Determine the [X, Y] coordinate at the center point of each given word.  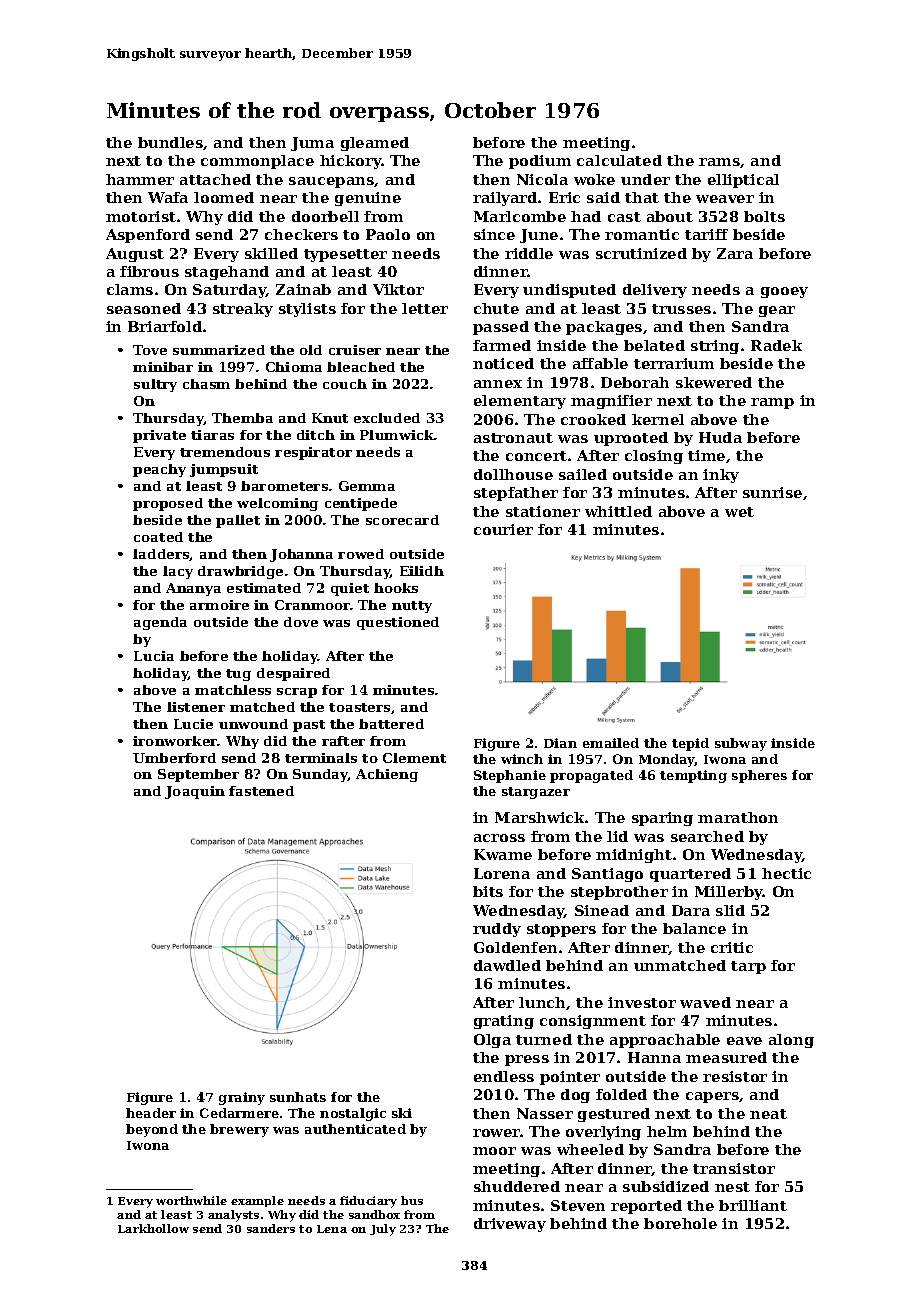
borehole [680, 1223]
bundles [170, 142]
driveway [510, 1225]
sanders [271, 1228]
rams [720, 163]
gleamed [375, 144]
